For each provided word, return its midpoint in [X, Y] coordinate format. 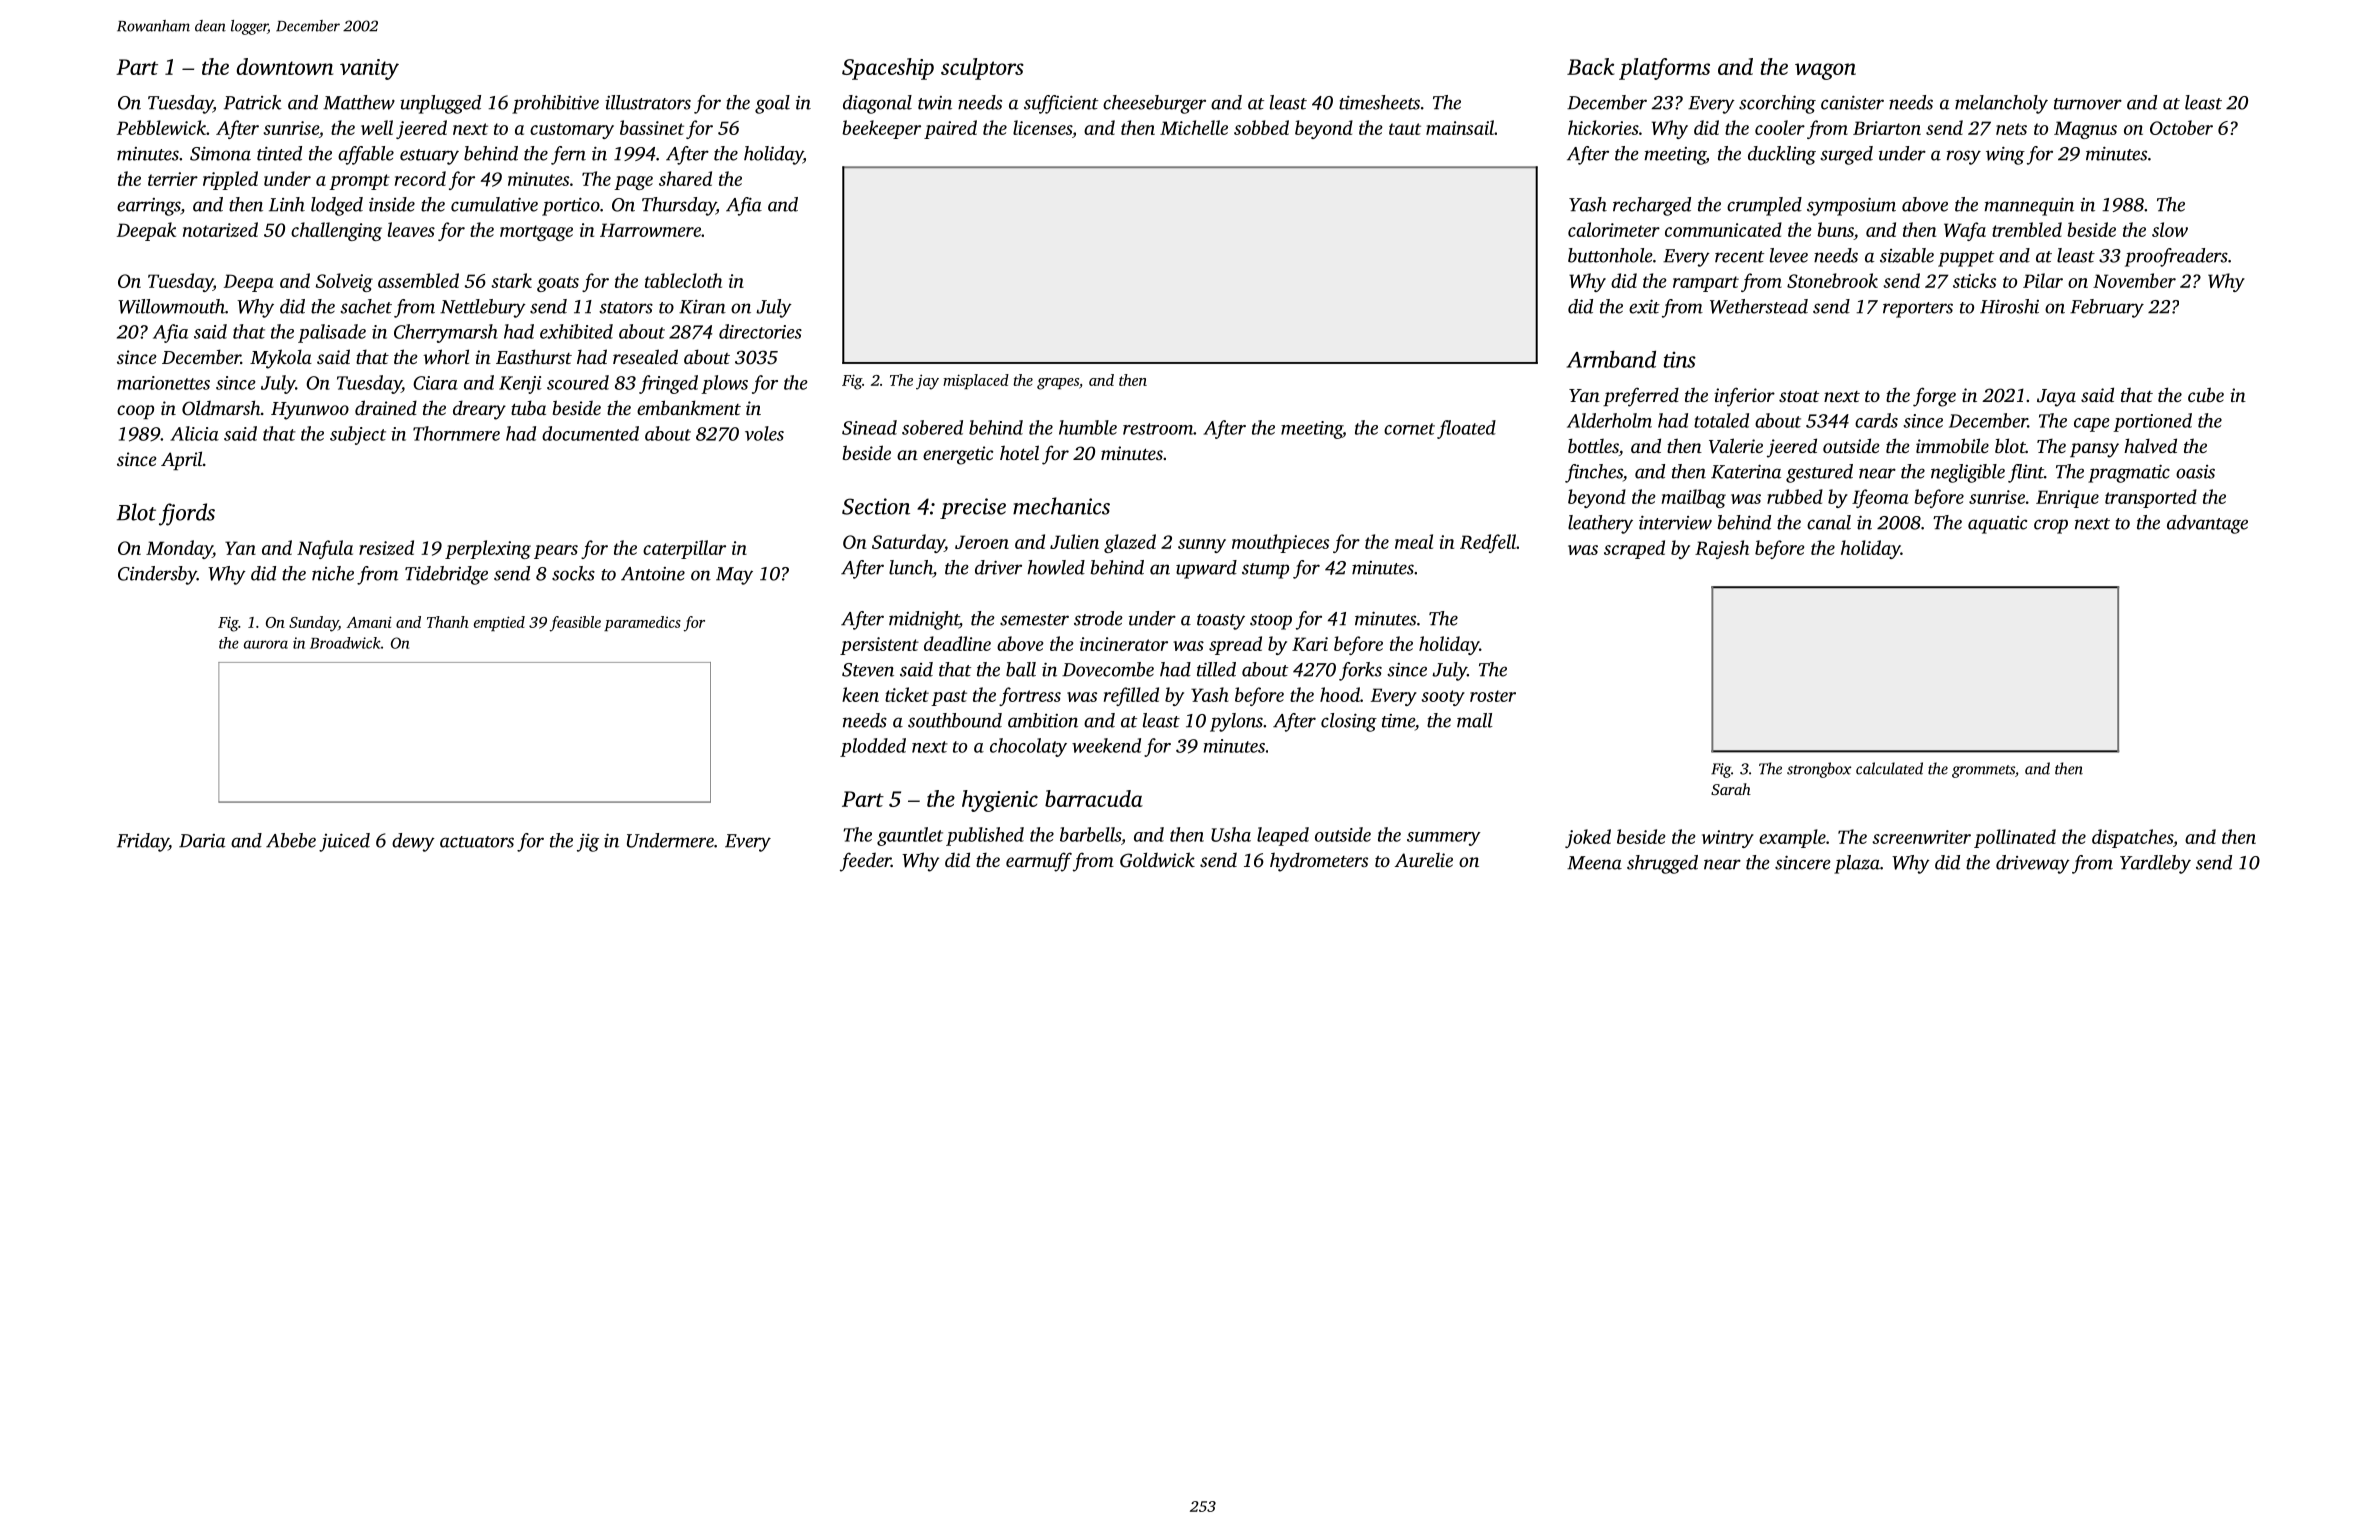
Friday [143, 842]
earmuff [1039, 862]
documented [590, 433]
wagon [1825, 71]
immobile [1952, 445]
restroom [1158, 429]
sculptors [982, 69]
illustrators [648, 102]
